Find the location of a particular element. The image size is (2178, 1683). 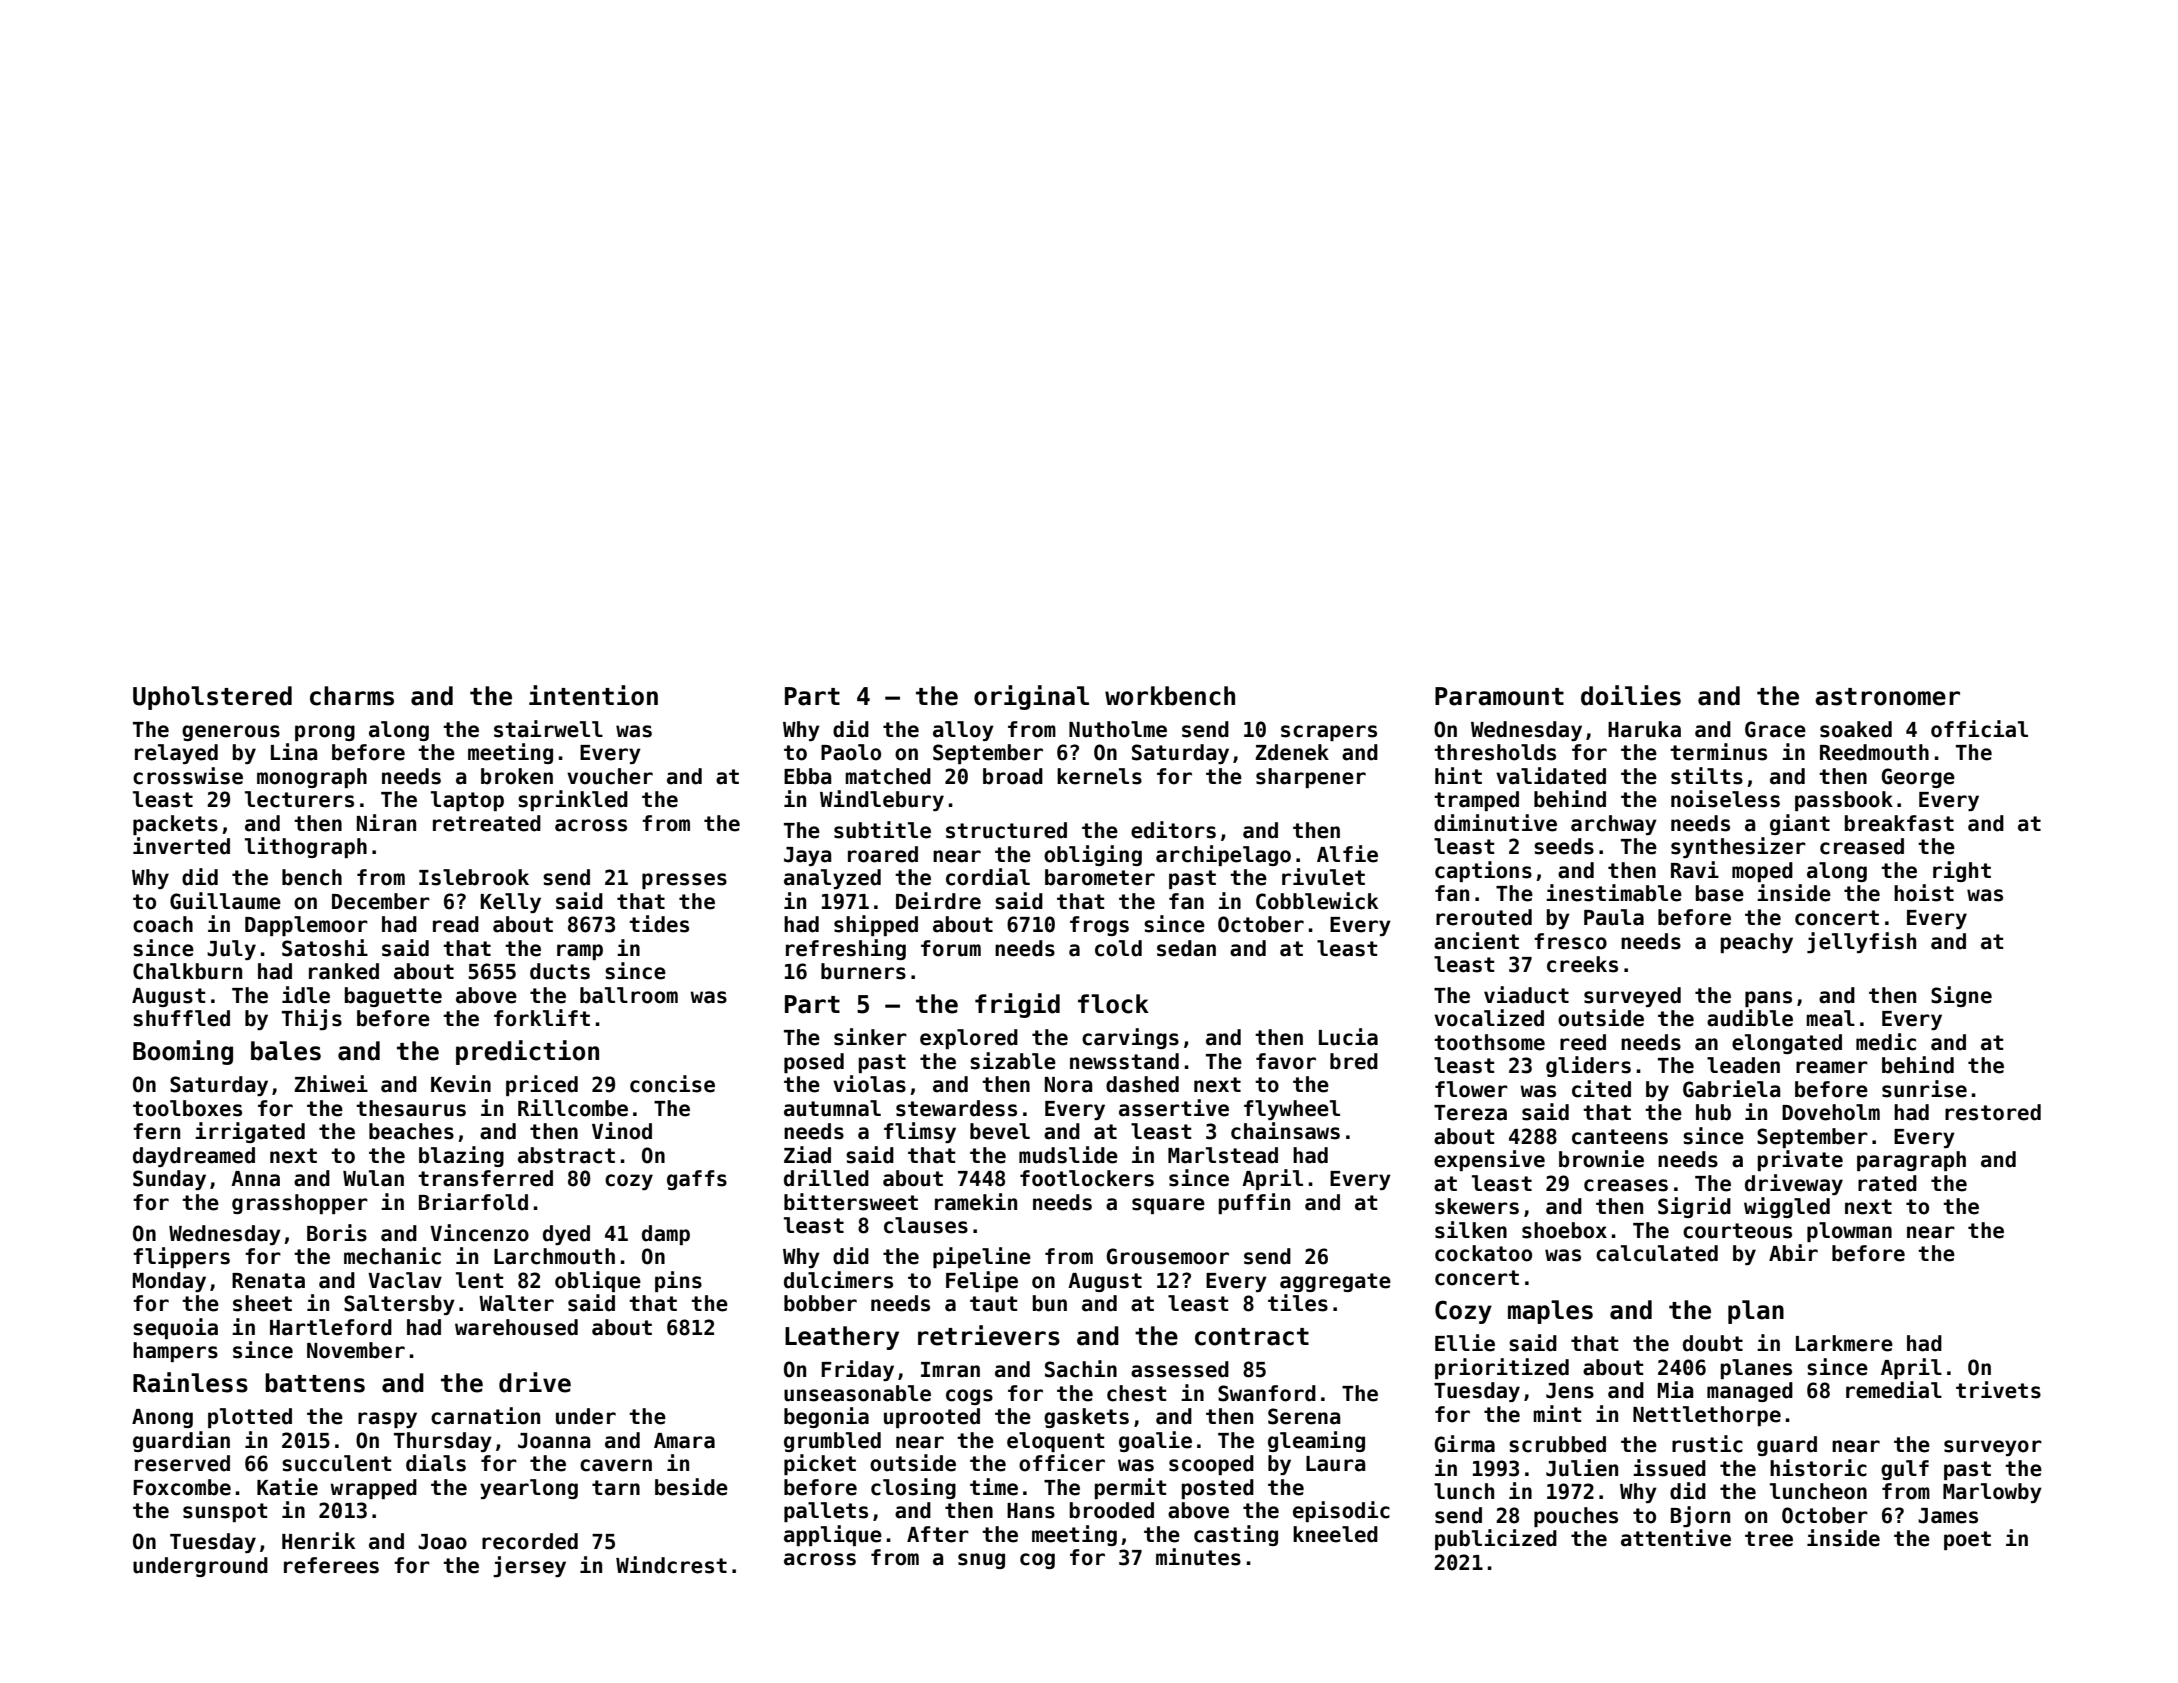

sprinkled is located at coordinates (573, 800).
